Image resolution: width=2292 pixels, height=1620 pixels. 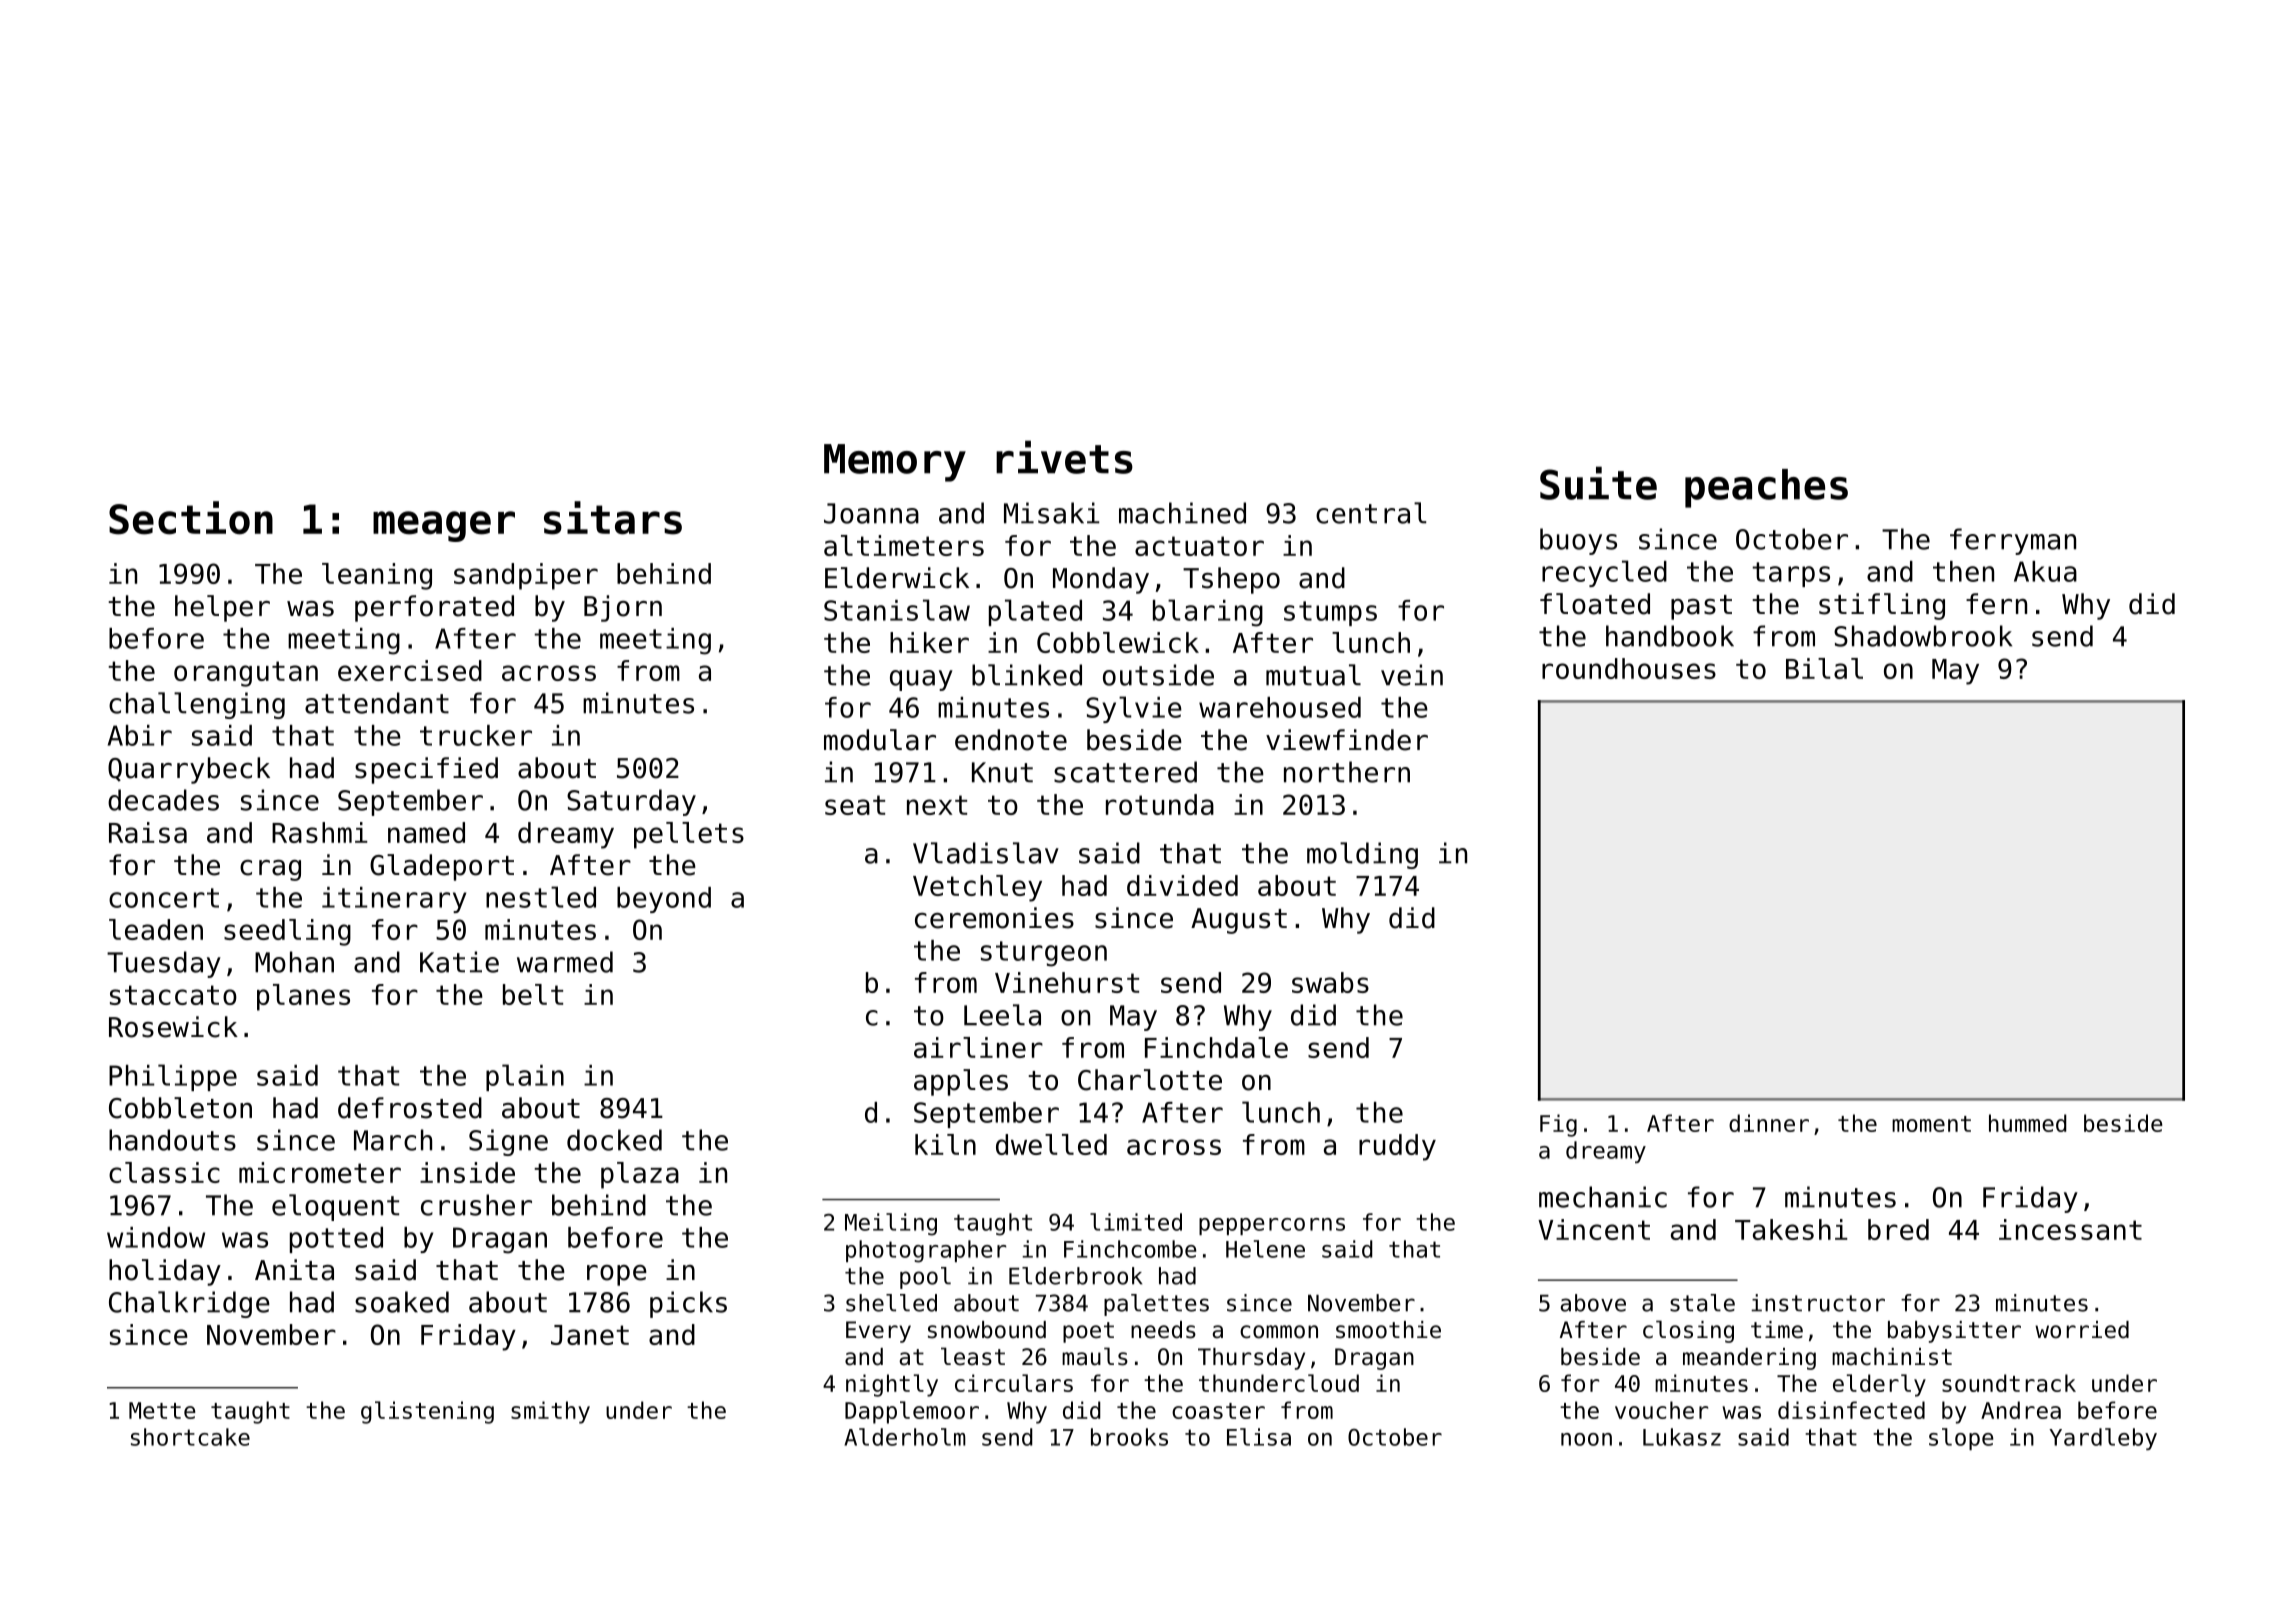 I want to click on Bilal, so click(x=1824, y=668).
